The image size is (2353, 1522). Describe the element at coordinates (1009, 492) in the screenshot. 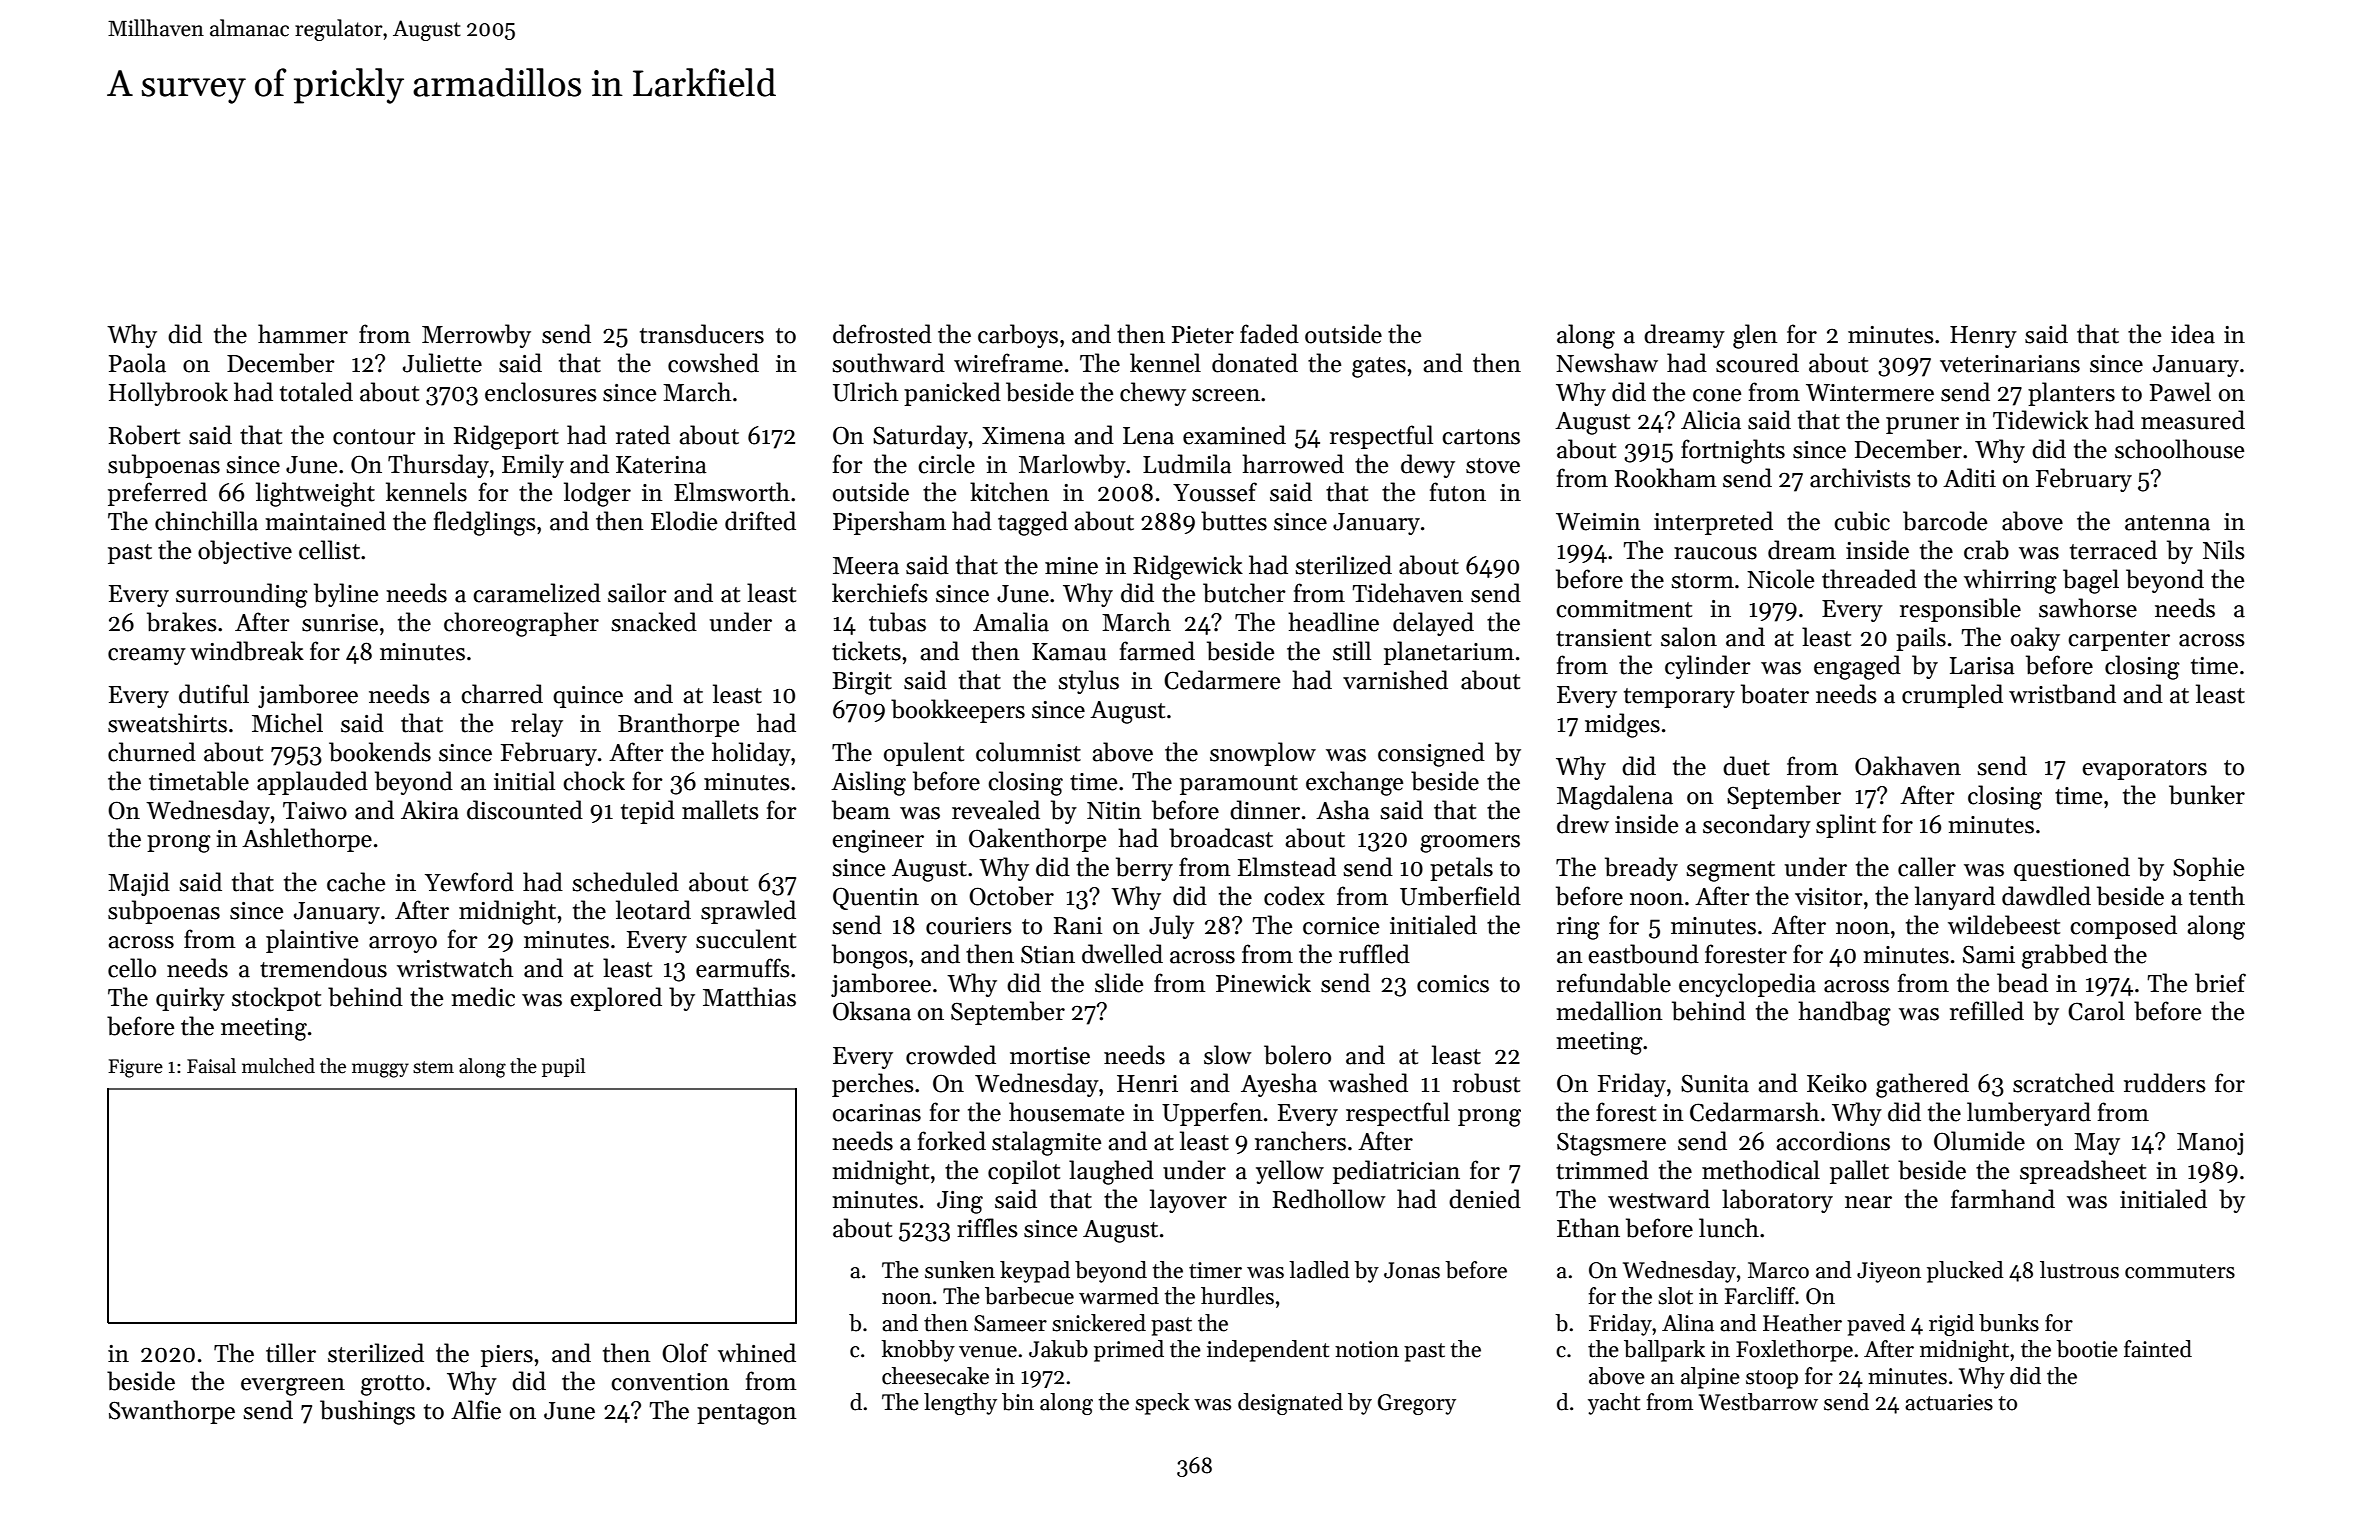

I see `kitchen` at that location.
